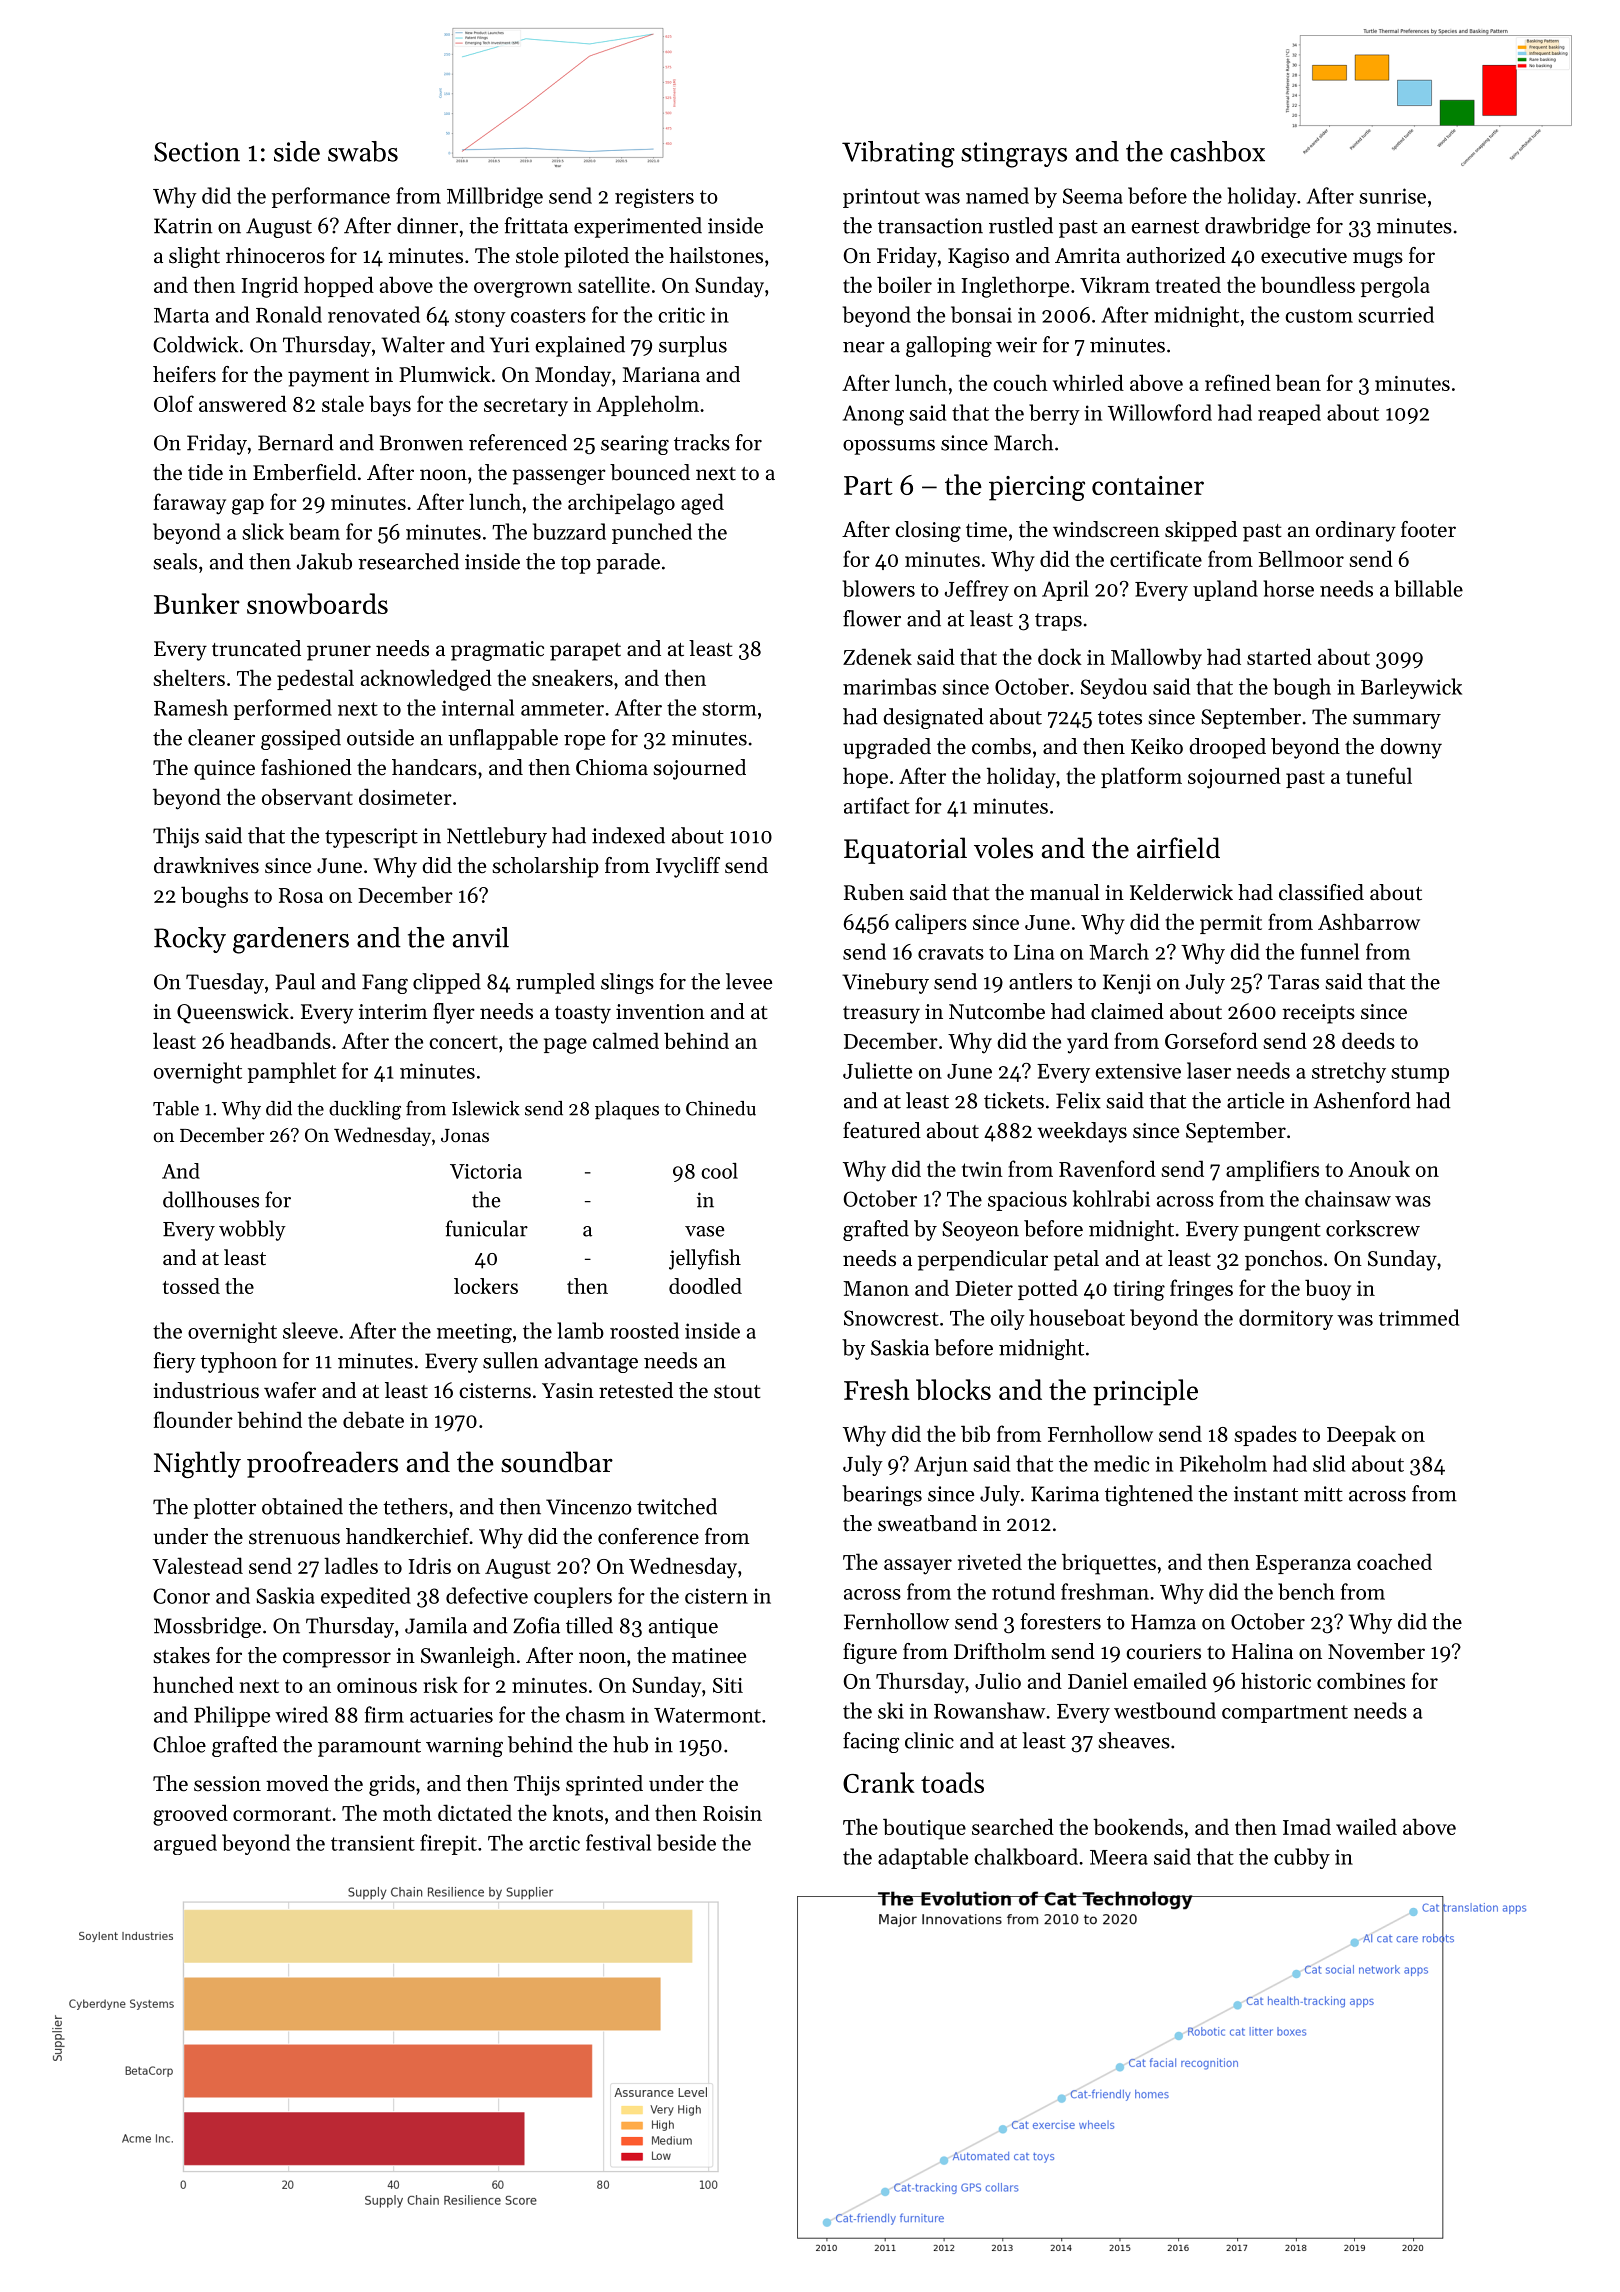 The height and width of the screenshot is (2292, 1620). Describe the element at coordinates (465, 1135) in the screenshot. I see `Jonas` at that location.
